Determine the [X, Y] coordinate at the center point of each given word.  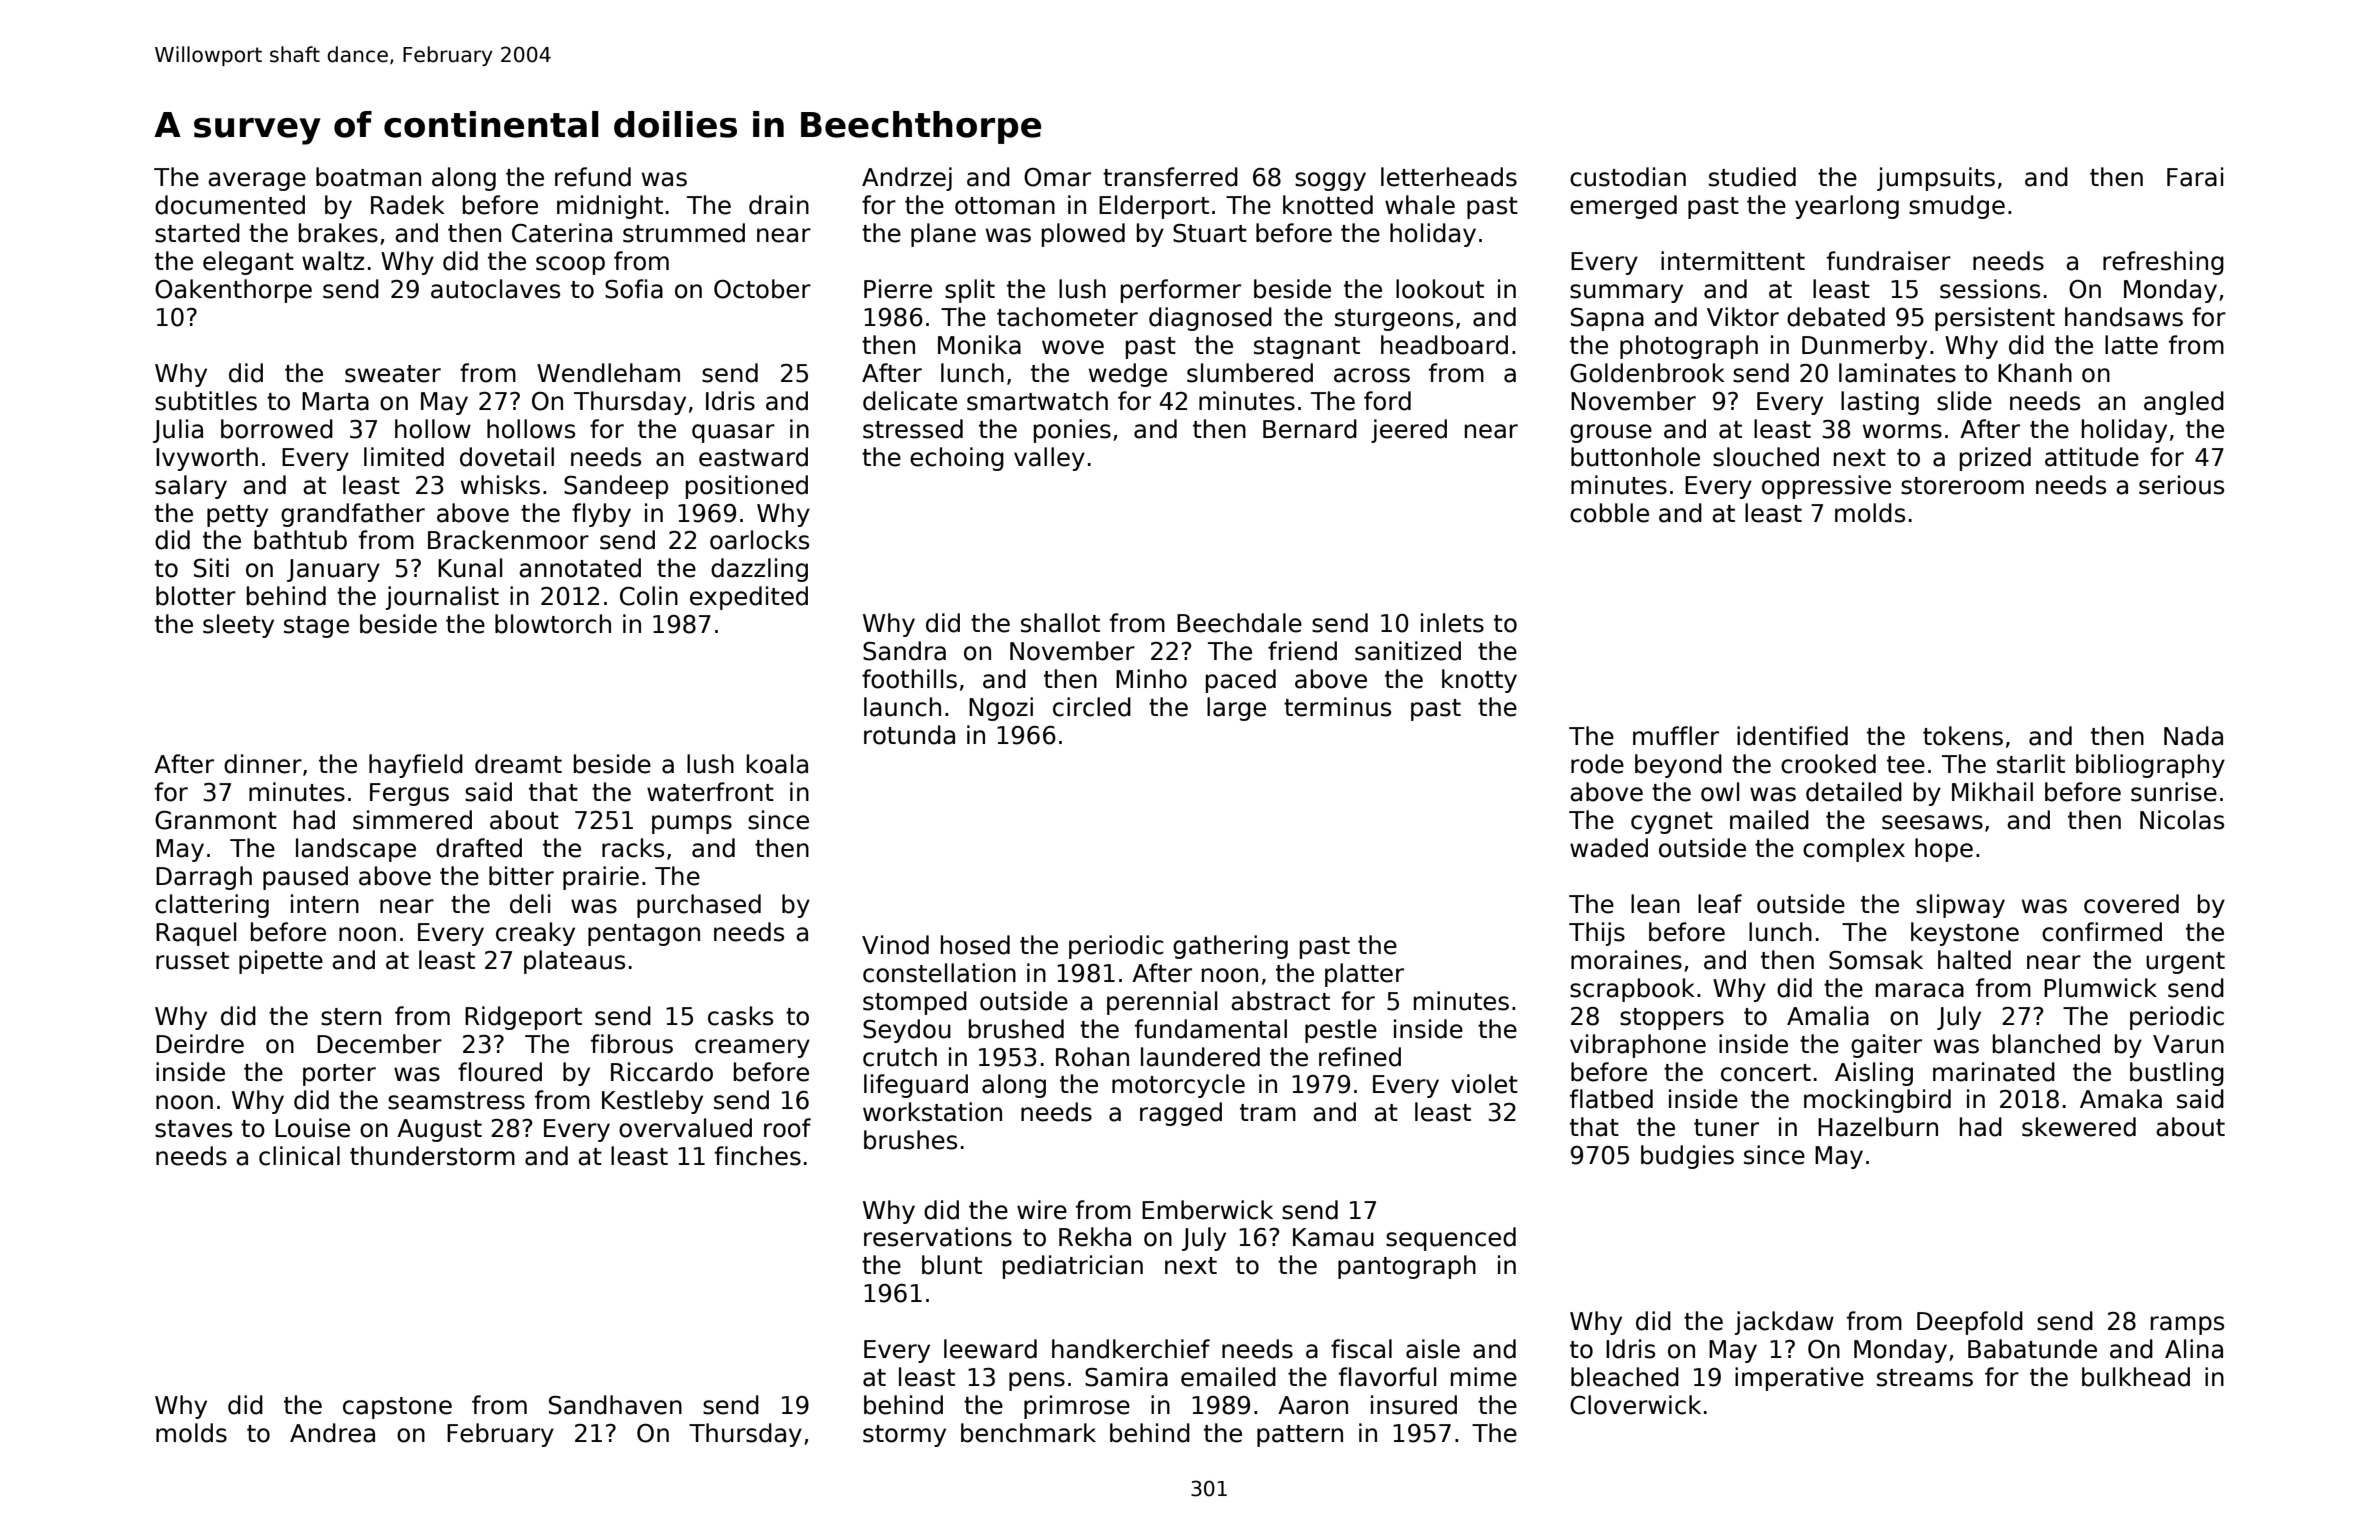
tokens [1963, 736]
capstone [397, 1408]
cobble [1609, 513]
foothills [909, 679]
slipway [1960, 906]
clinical [299, 1156]
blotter [196, 596]
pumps [692, 824]
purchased [699, 906]
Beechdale [1239, 623]
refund [593, 177]
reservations [938, 1237]
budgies [1687, 1157]
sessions [1990, 289]
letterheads [1449, 177]
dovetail [507, 457]
